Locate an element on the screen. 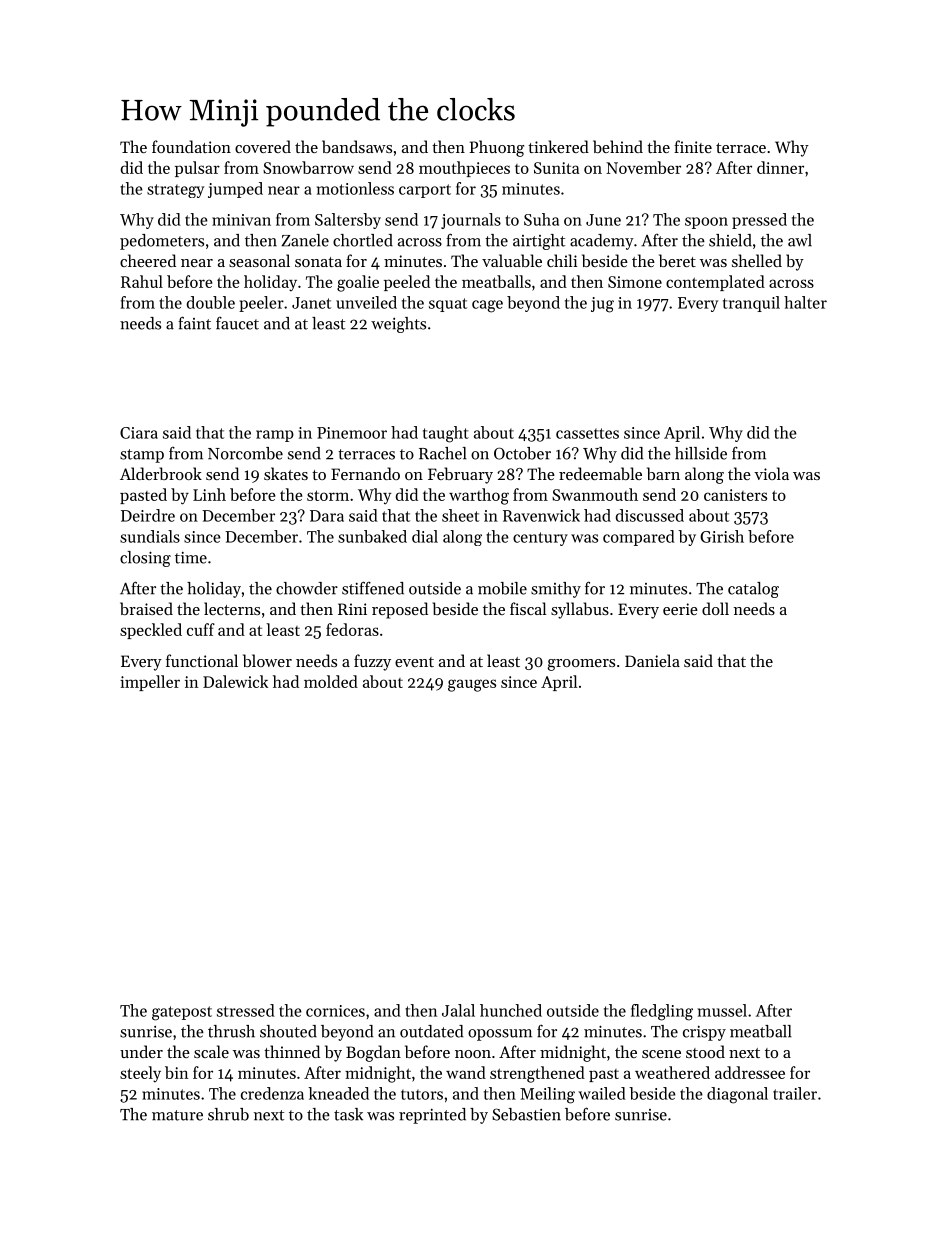 This screenshot has height=1233, width=952. Sebastien is located at coordinates (526, 1114).
